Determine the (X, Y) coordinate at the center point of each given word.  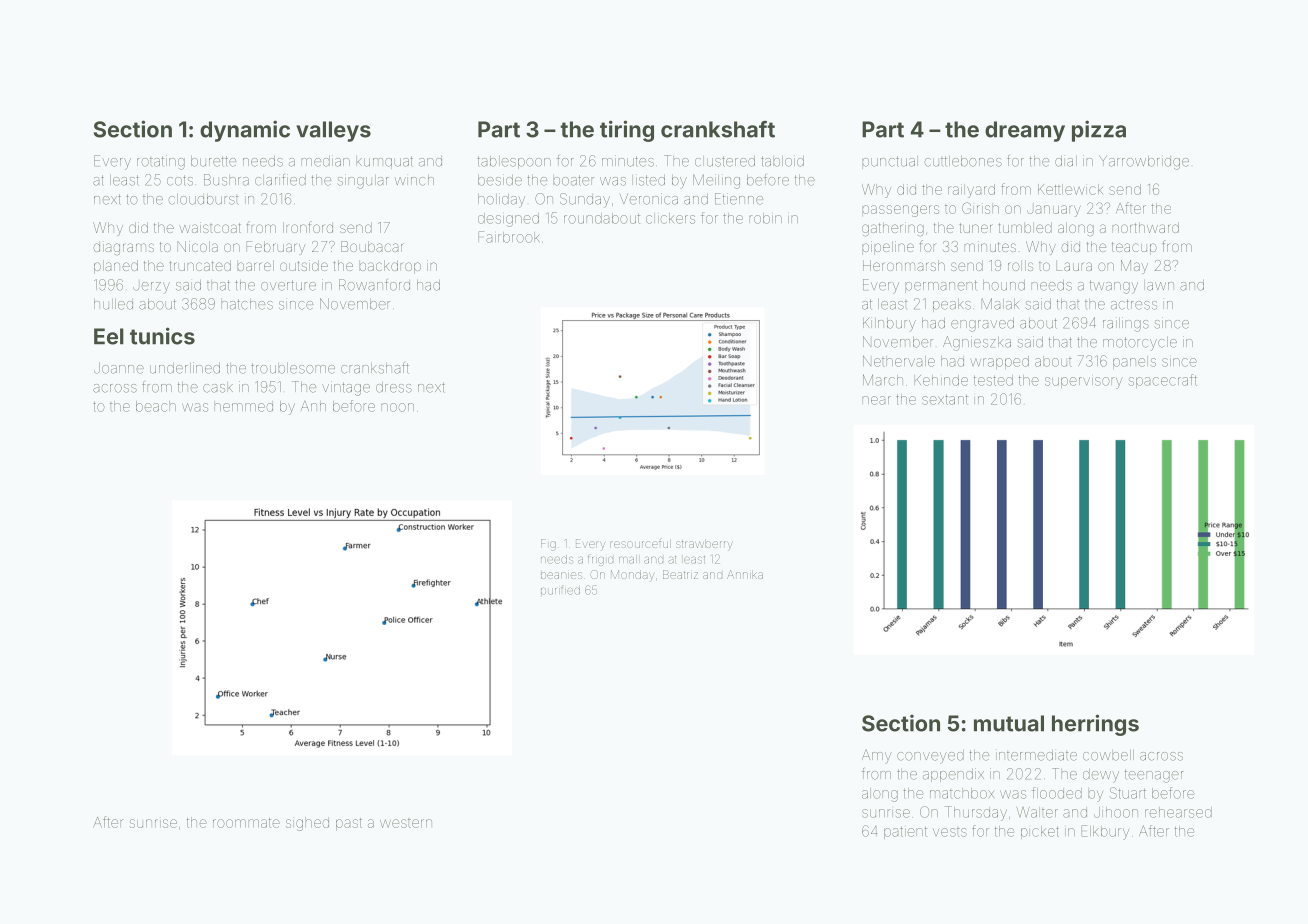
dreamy (1025, 131)
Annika (745, 574)
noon (397, 407)
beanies (561, 575)
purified (560, 590)
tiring (627, 131)
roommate (246, 823)
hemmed (243, 406)
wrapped (999, 362)
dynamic (245, 131)
